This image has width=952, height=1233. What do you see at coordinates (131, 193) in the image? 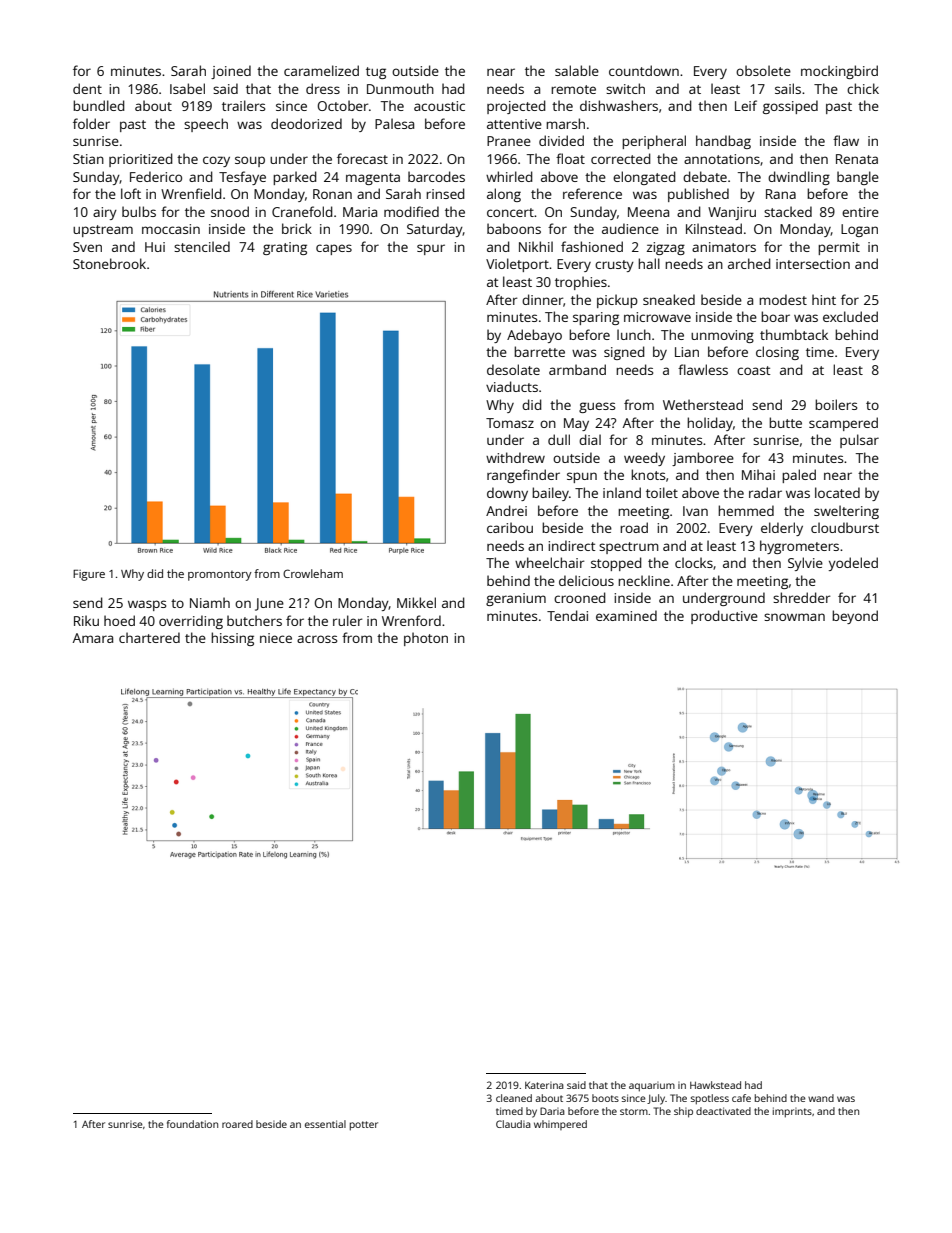
I see `loft` at bounding box center [131, 193].
